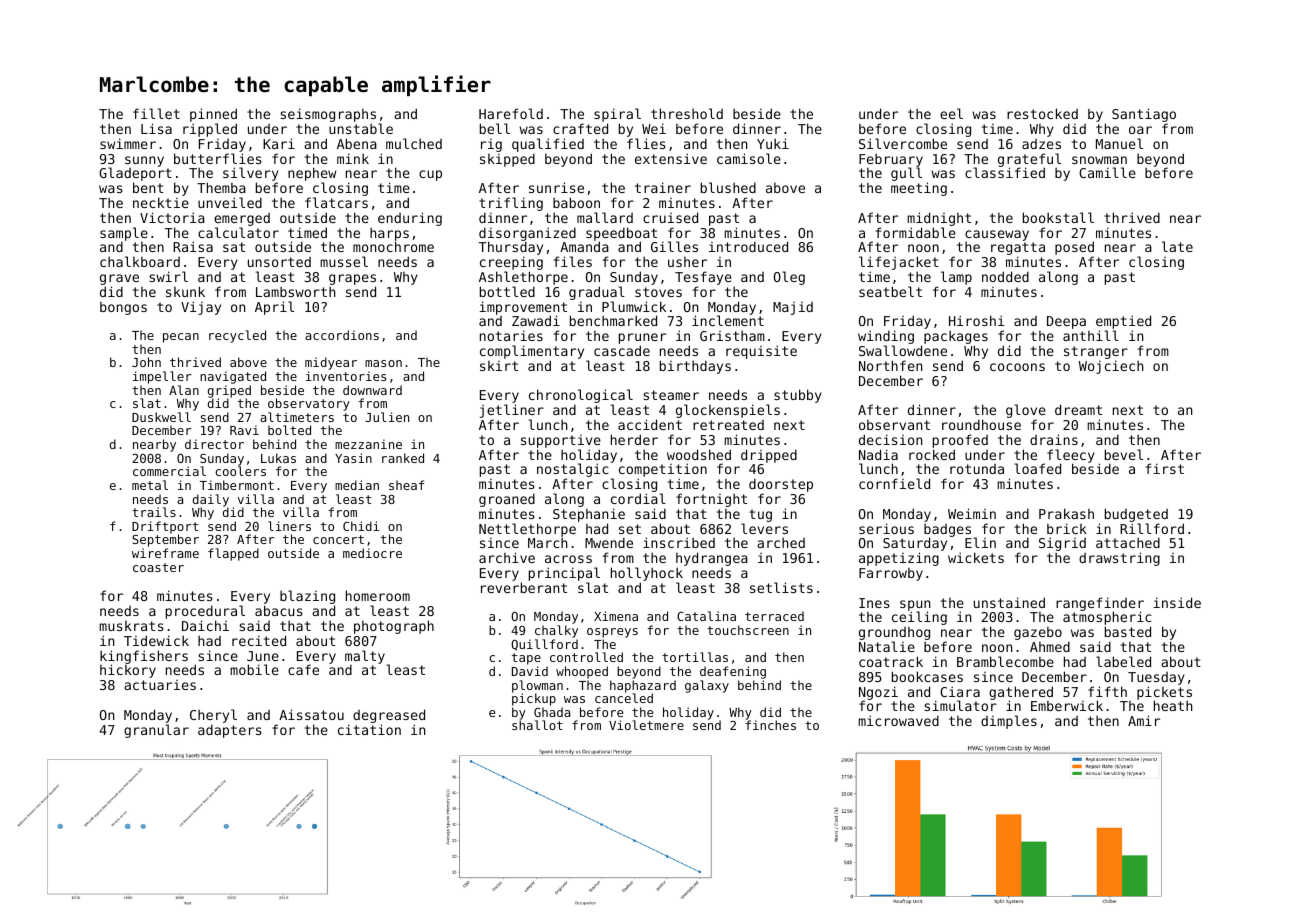 The image size is (1308, 924). What do you see at coordinates (156, 731) in the screenshot?
I see `granular` at bounding box center [156, 731].
